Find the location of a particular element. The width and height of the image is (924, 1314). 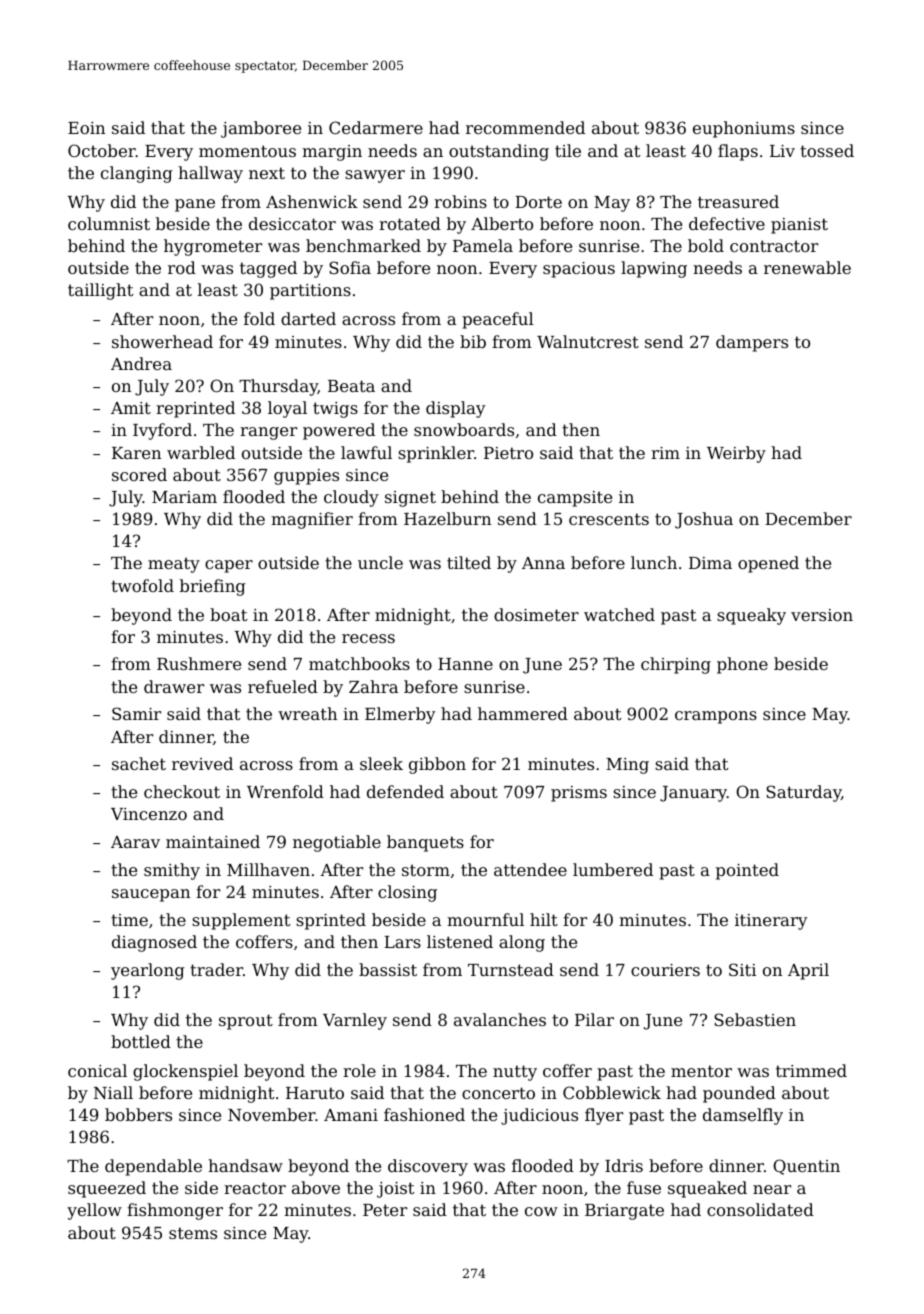

robins is located at coordinates (460, 201).
